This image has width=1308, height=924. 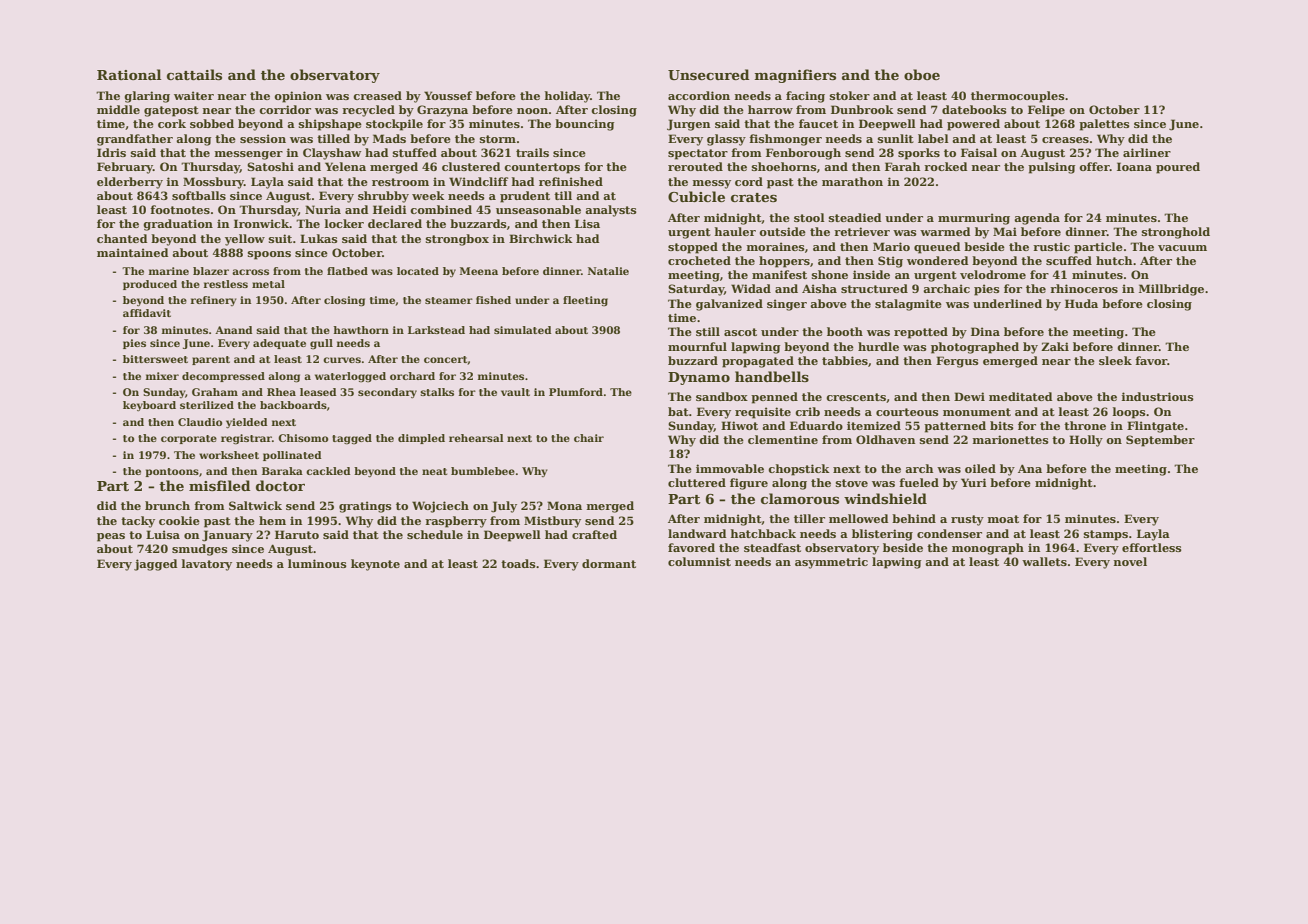 I want to click on bumblebee, so click(x=483, y=471).
